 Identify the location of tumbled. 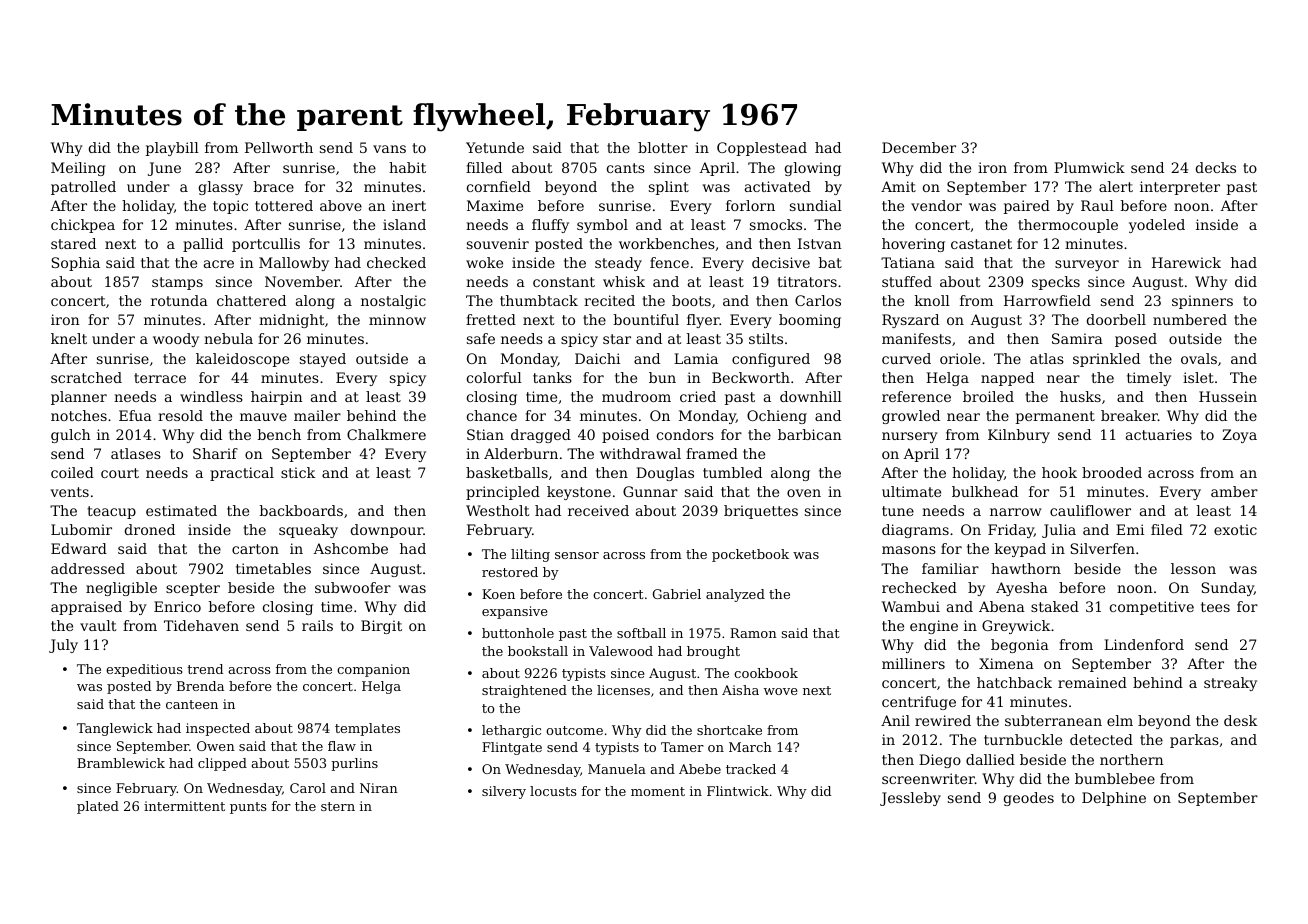
(732, 472).
